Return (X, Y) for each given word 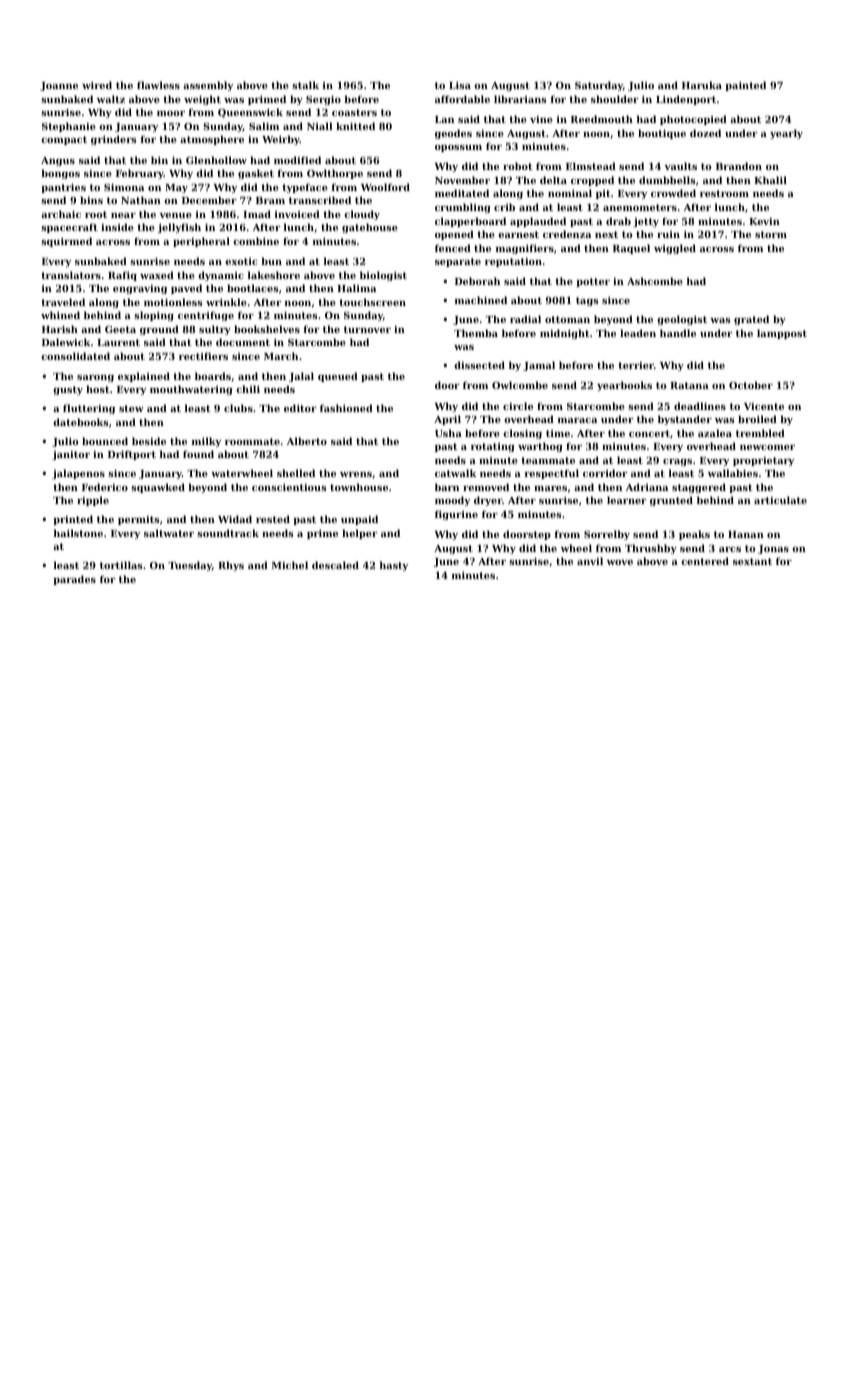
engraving (140, 289)
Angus (58, 161)
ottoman (567, 319)
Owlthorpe (335, 174)
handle (678, 333)
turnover (367, 329)
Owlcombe (520, 385)
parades (74, 580)
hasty (394, 566)
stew (131, 408)
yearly (786, 134)
